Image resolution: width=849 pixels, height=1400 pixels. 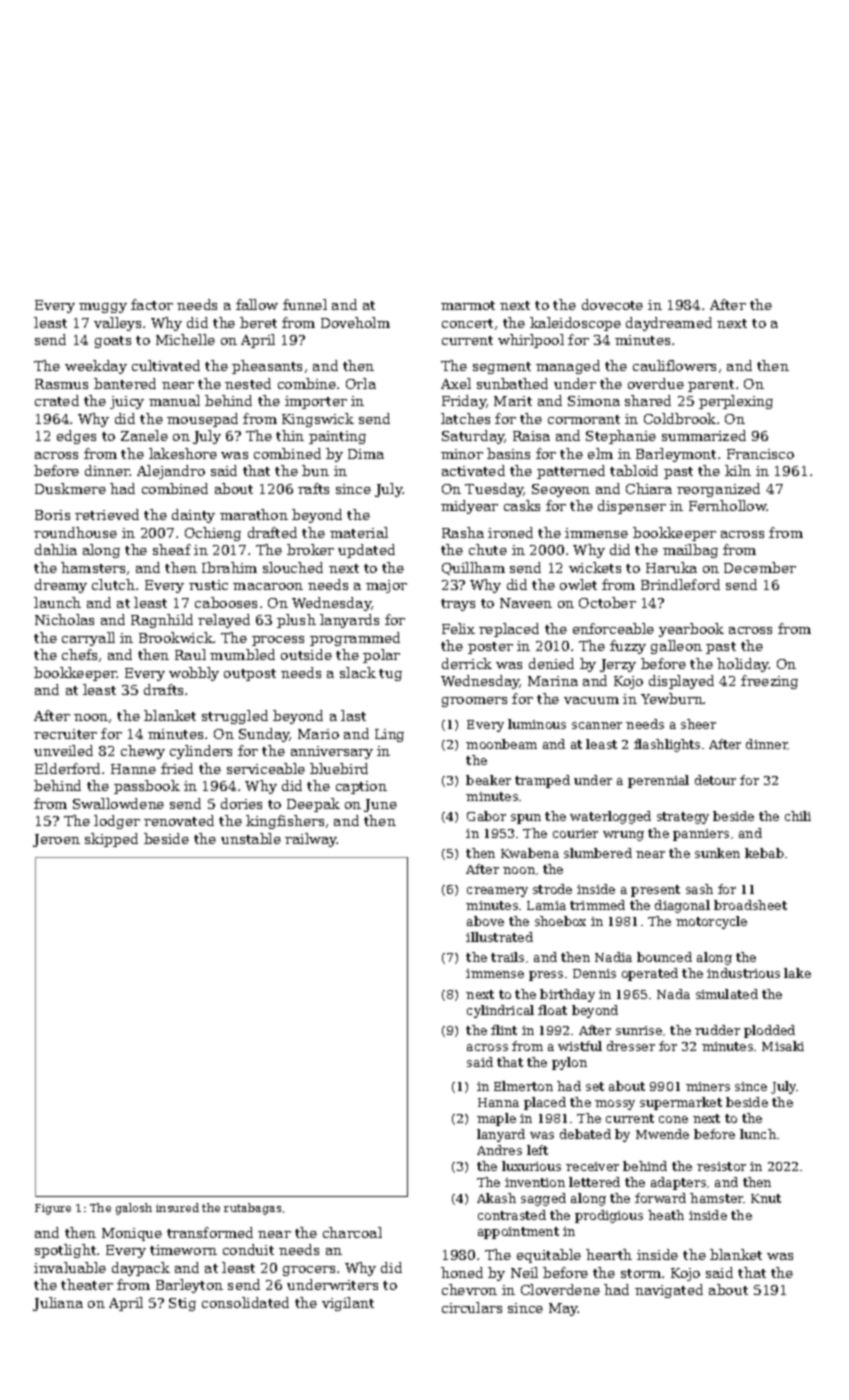 I want to click on unstable, so click(x=251, y=838).
